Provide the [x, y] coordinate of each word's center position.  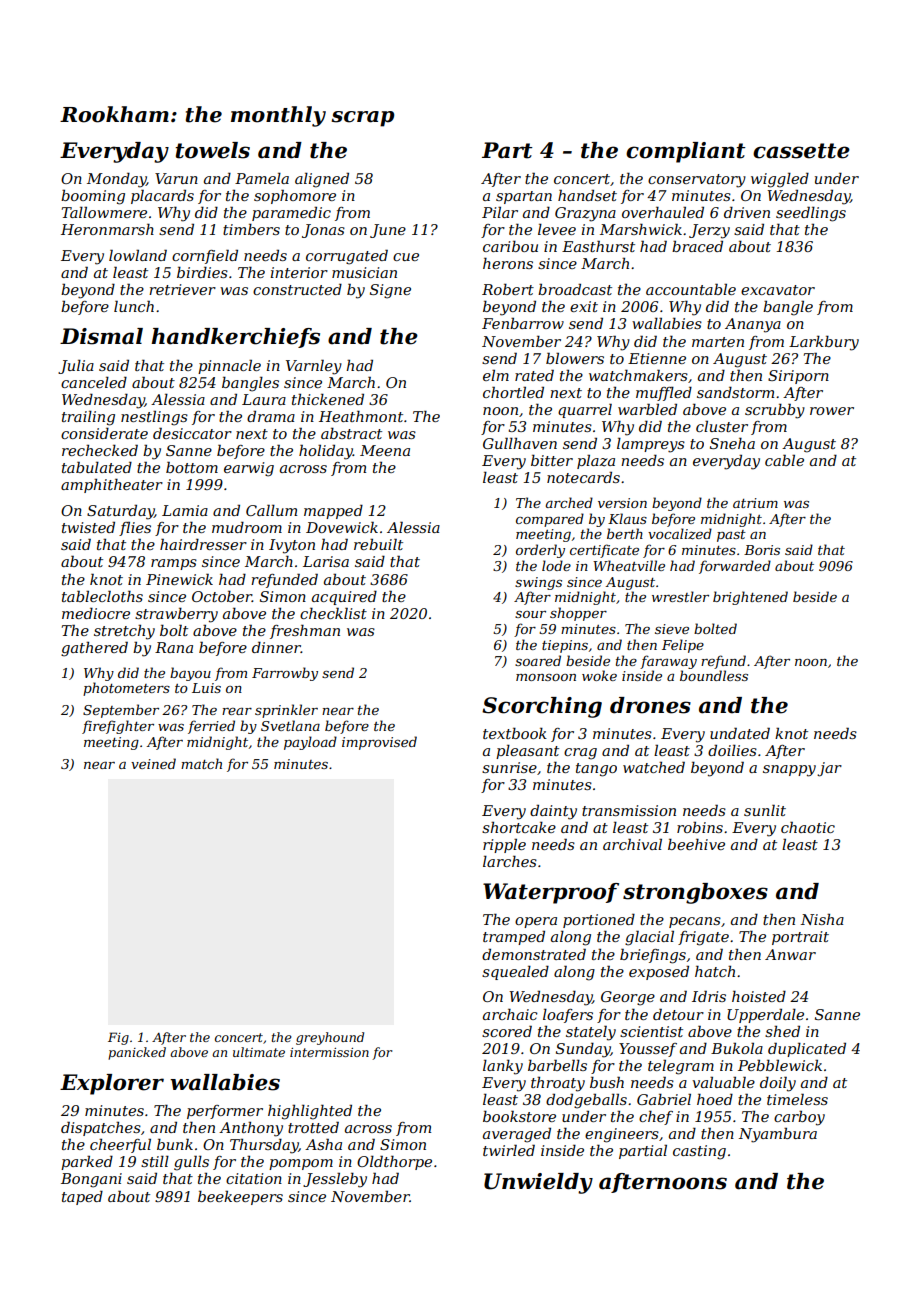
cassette [801, 151]
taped [82, 1197]
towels [213, 150]
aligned [322, 180]
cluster [722, 426]
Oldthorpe [394, 1162]
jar [829, 769]
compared [550, 520]
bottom [192, 467]
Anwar [790, 954]
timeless [797, 1099]
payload [310, 743]
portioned [599, 920]
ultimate [259, 1052]
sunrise [509, 767]
